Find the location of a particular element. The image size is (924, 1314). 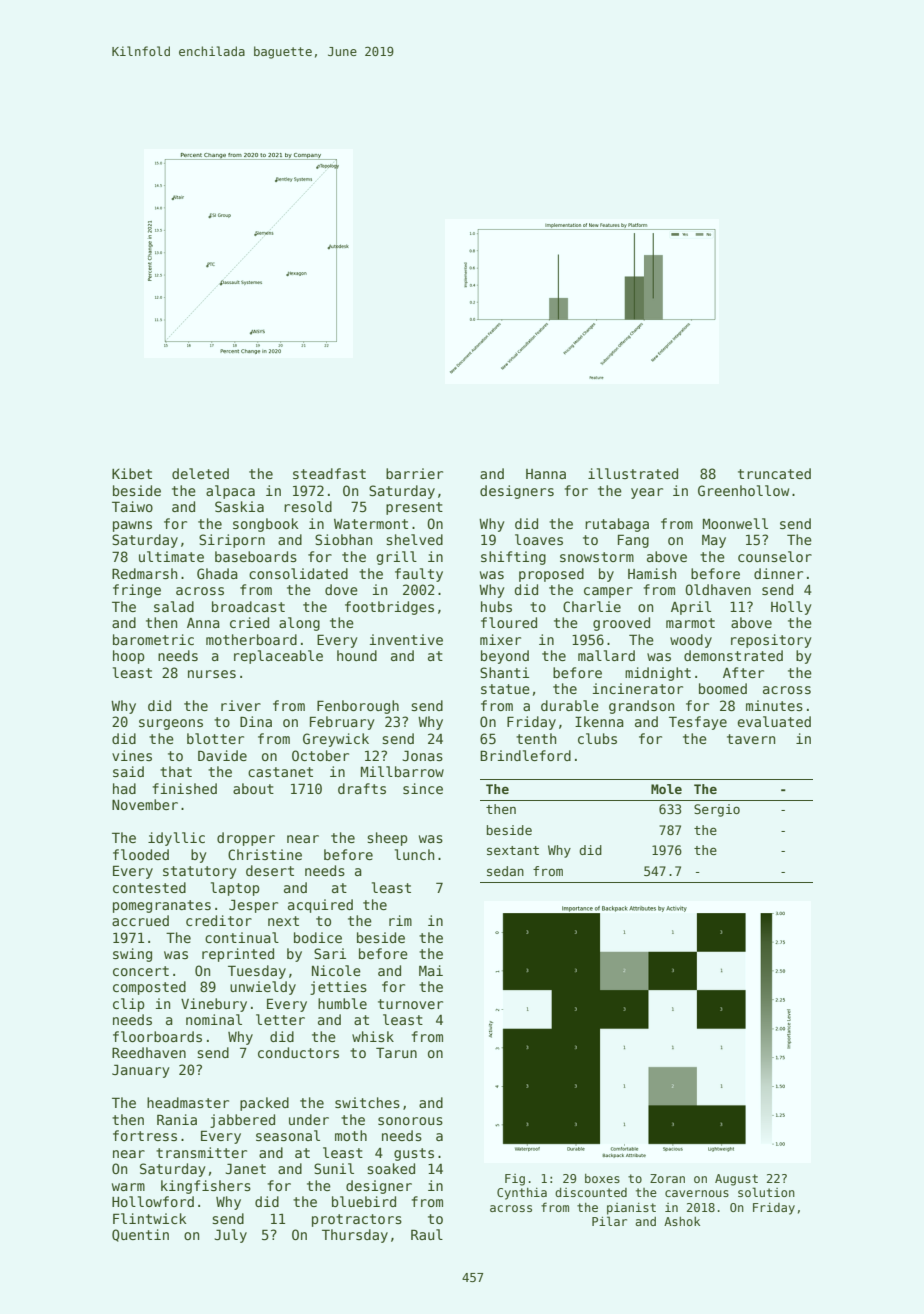

Sergio is located at coordinates (717, 810).
